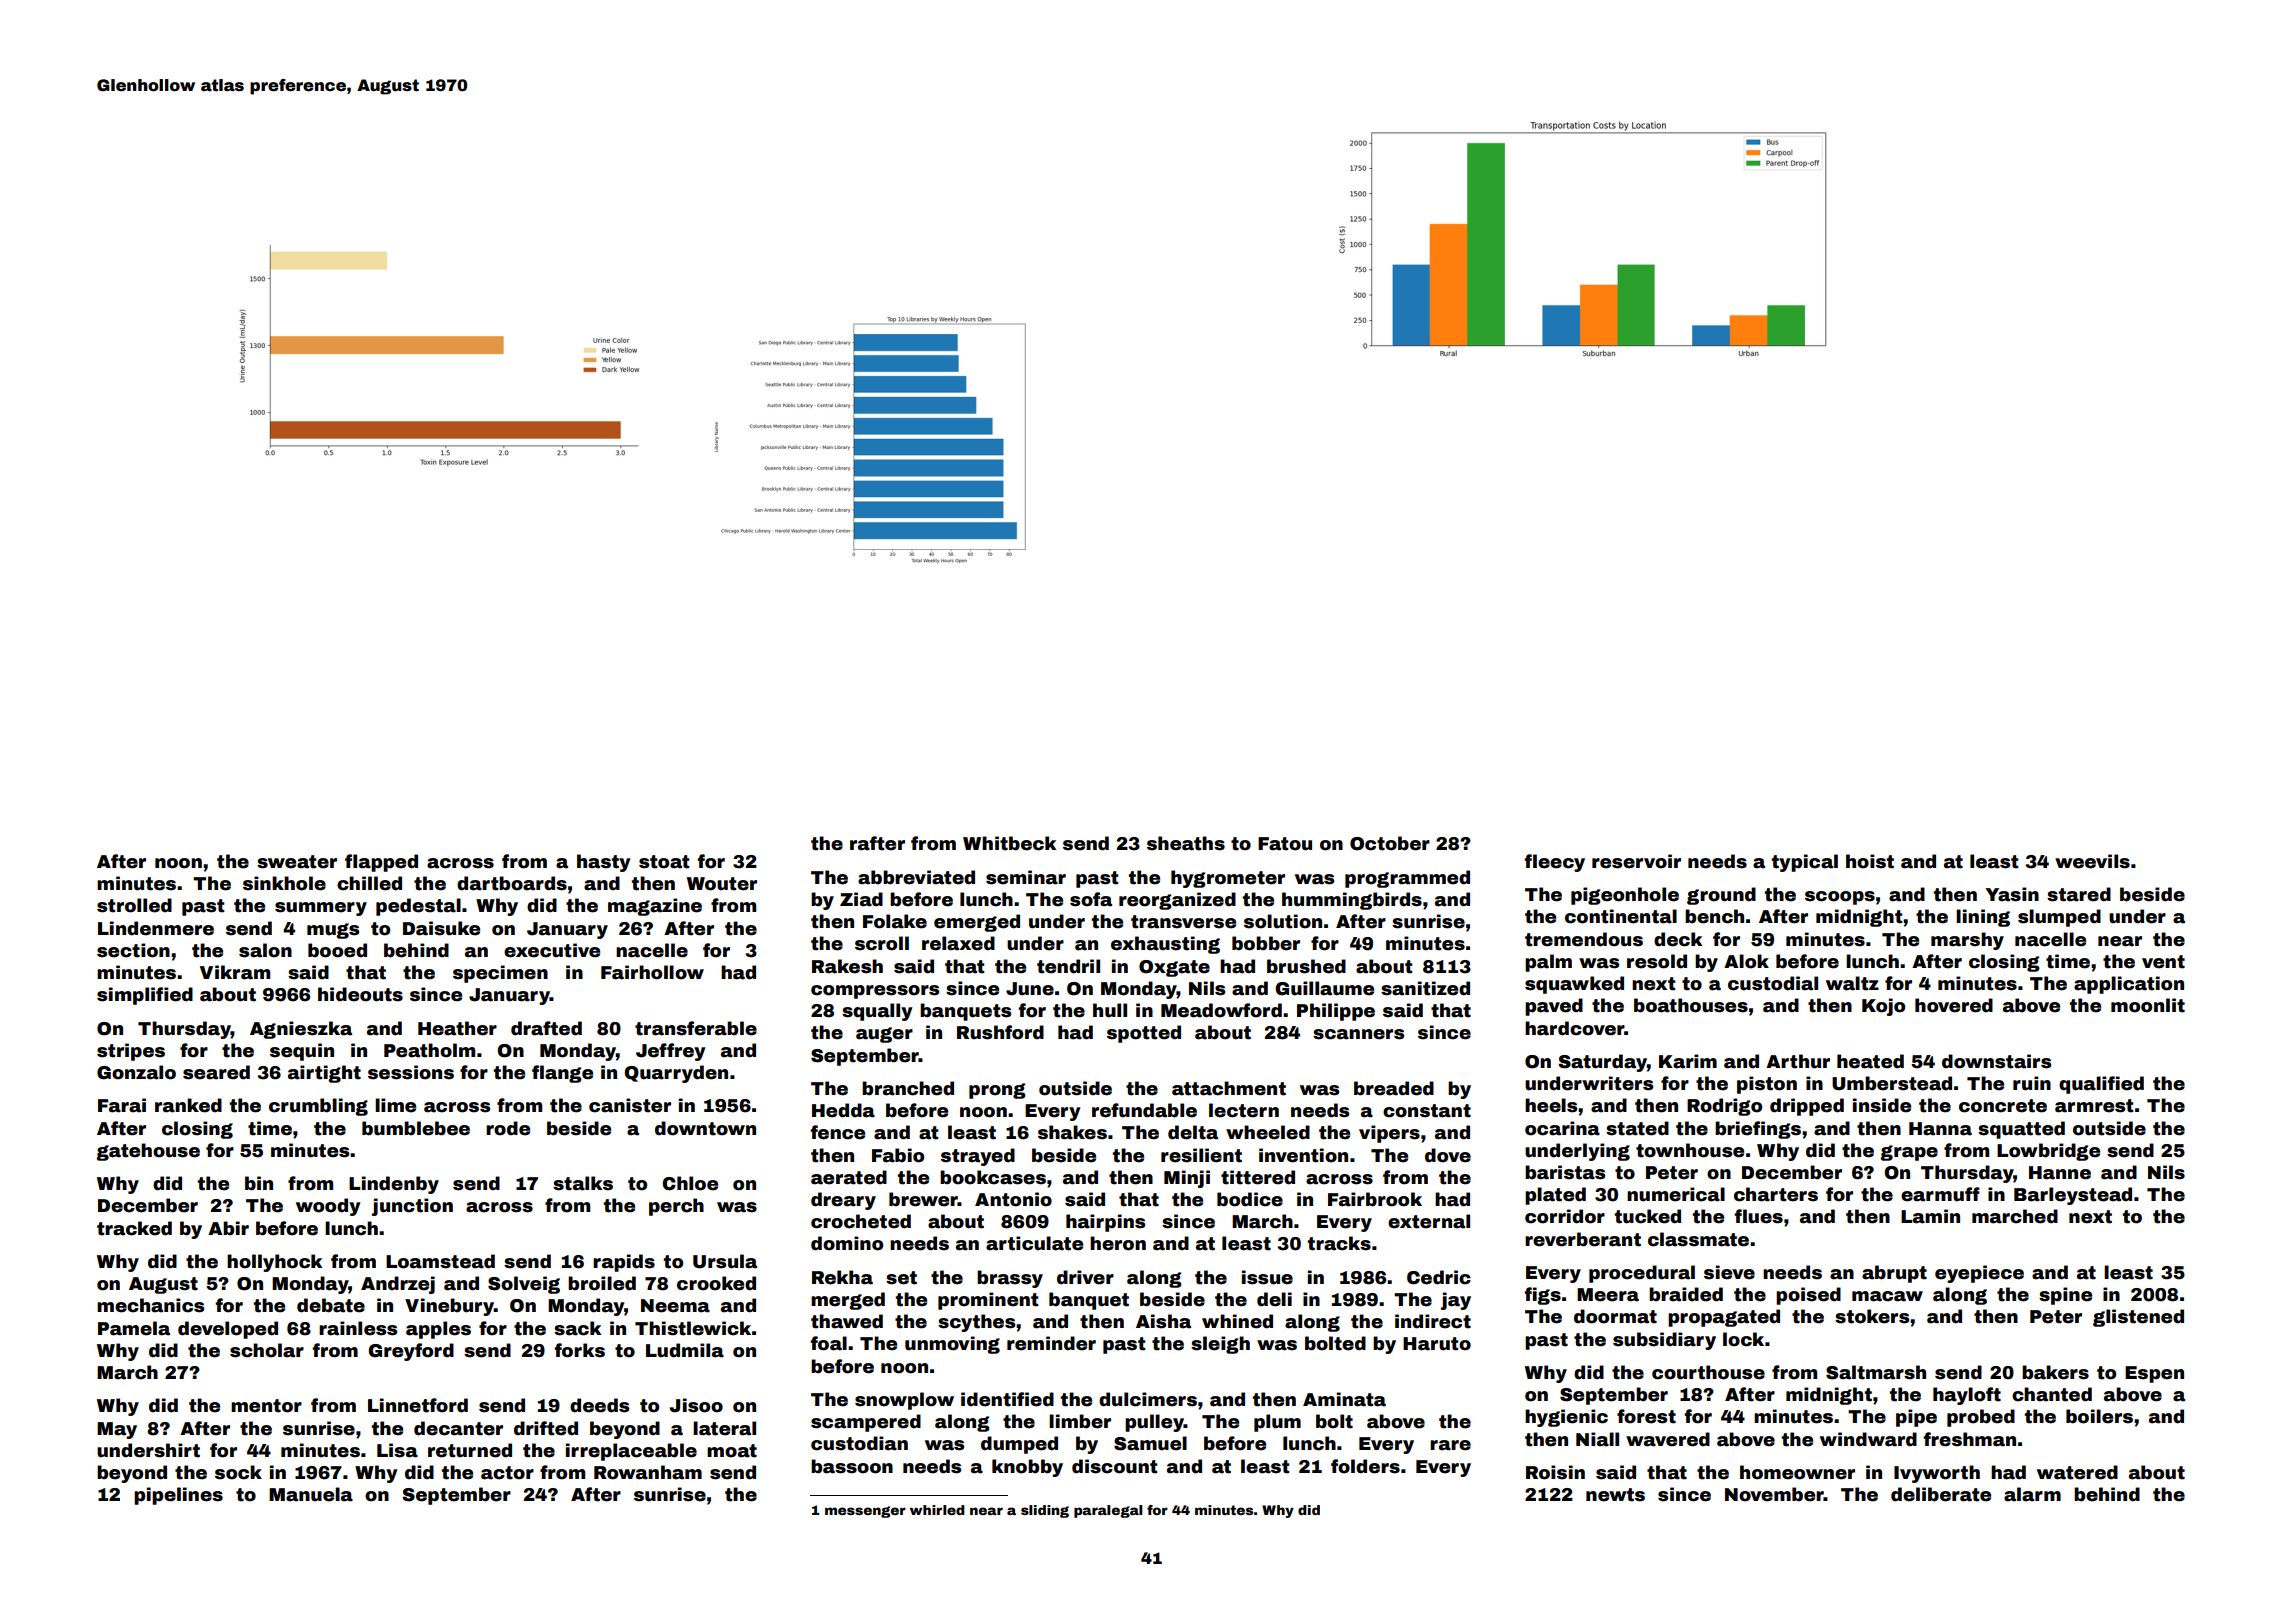  Describe the element at coordinates (1051, 1343) in the page. I see `reminder` at that location.
